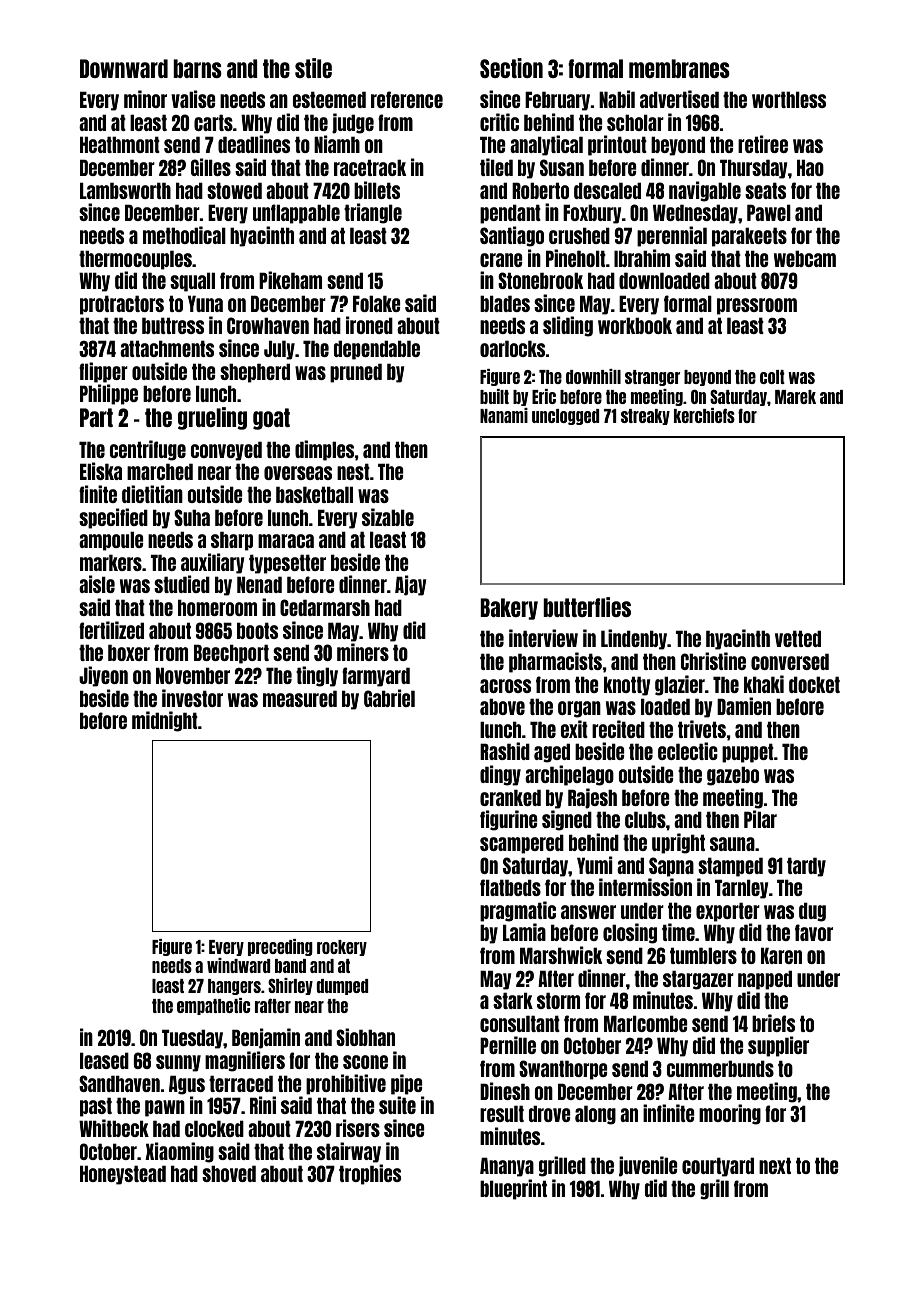 The width and height of the screenshot is (924, 1314). I want to click on Honeystead, so click(123, 1175).
